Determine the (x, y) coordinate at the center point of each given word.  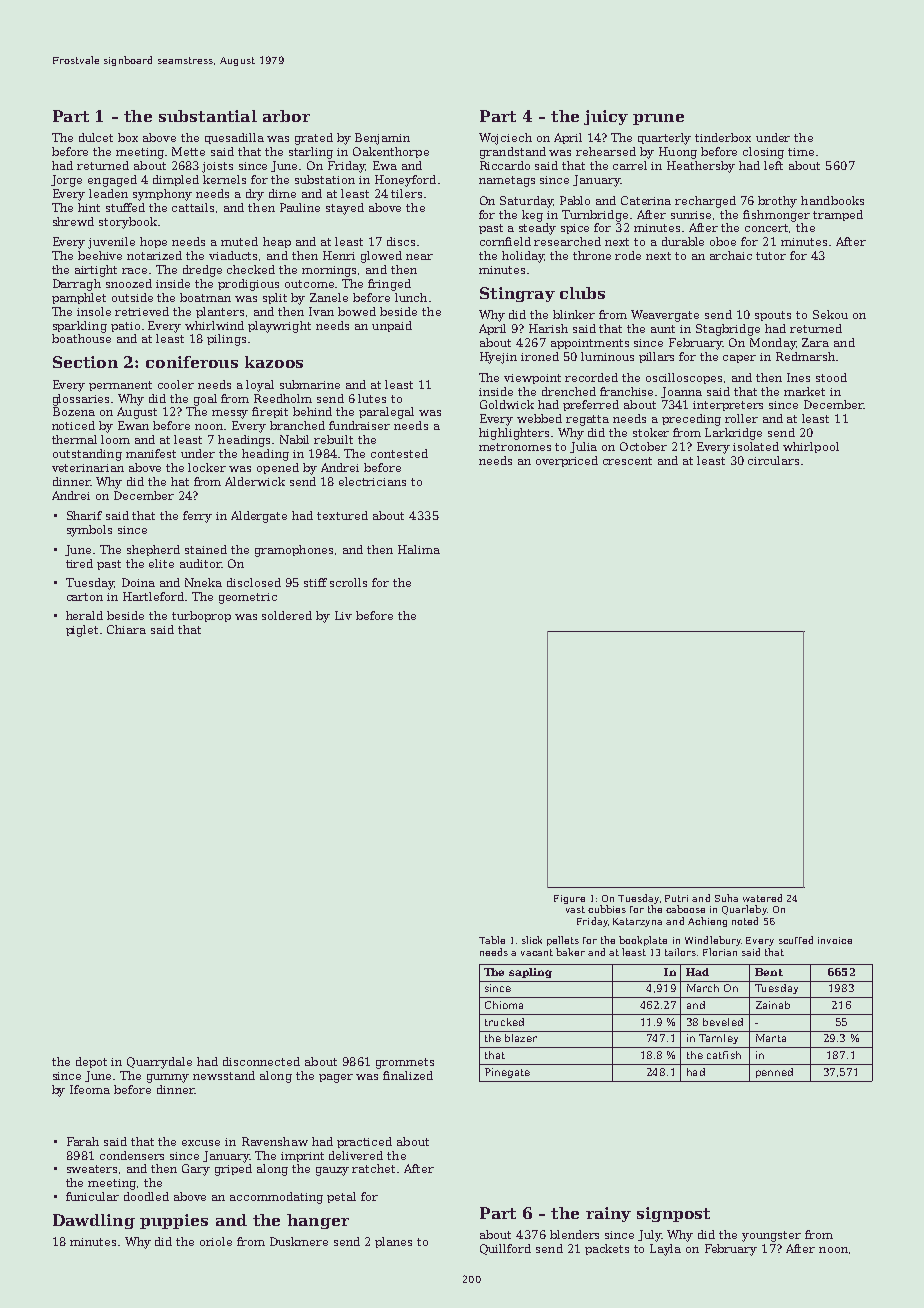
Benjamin (382, 139)
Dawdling (94, 1221)
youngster (771, 1236)
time (801, 152)
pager (336, 1078)
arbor (286, 116)
